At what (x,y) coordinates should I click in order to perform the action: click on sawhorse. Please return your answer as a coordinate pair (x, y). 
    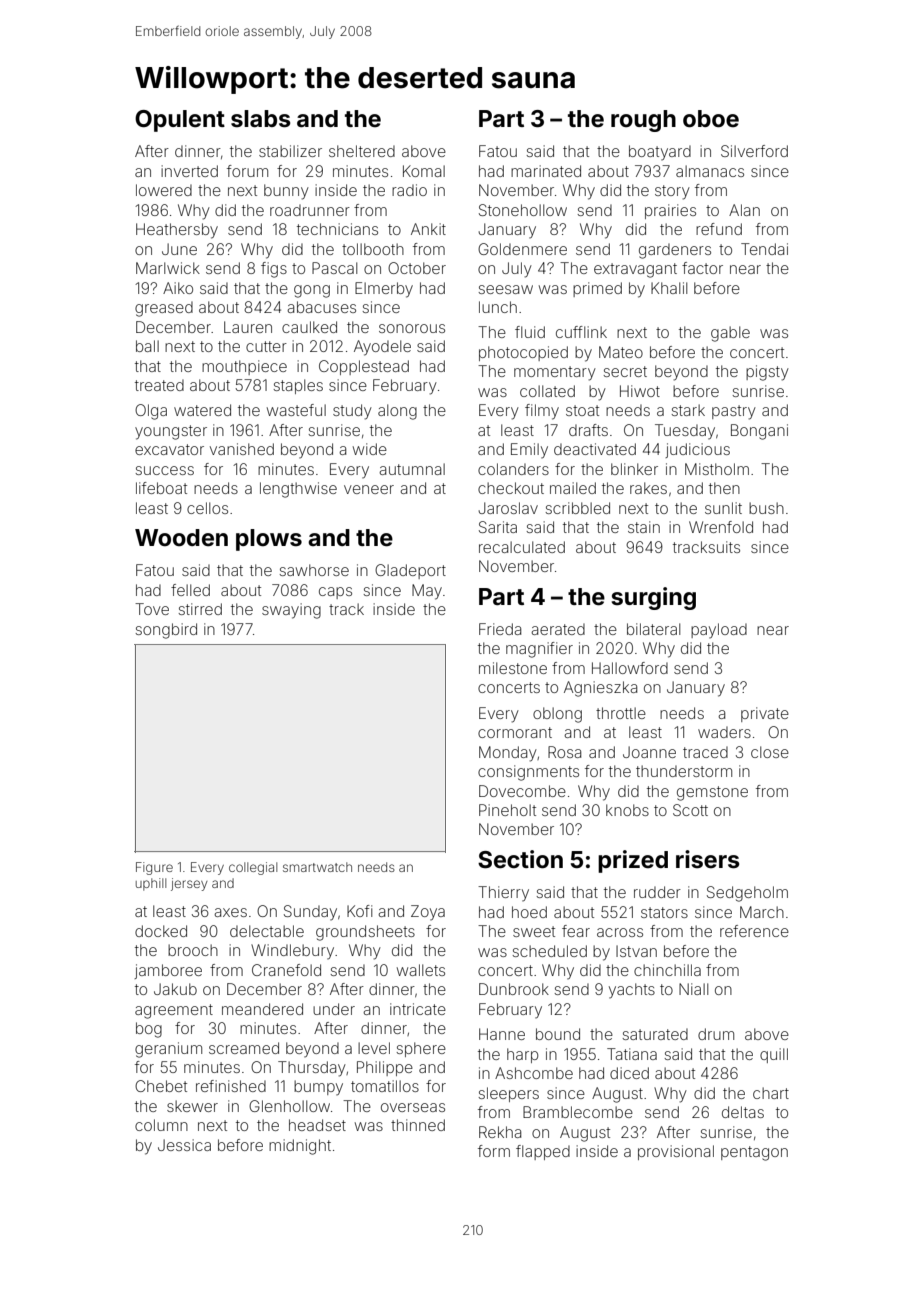
    Looking at the image, I should click on (314, 570).
